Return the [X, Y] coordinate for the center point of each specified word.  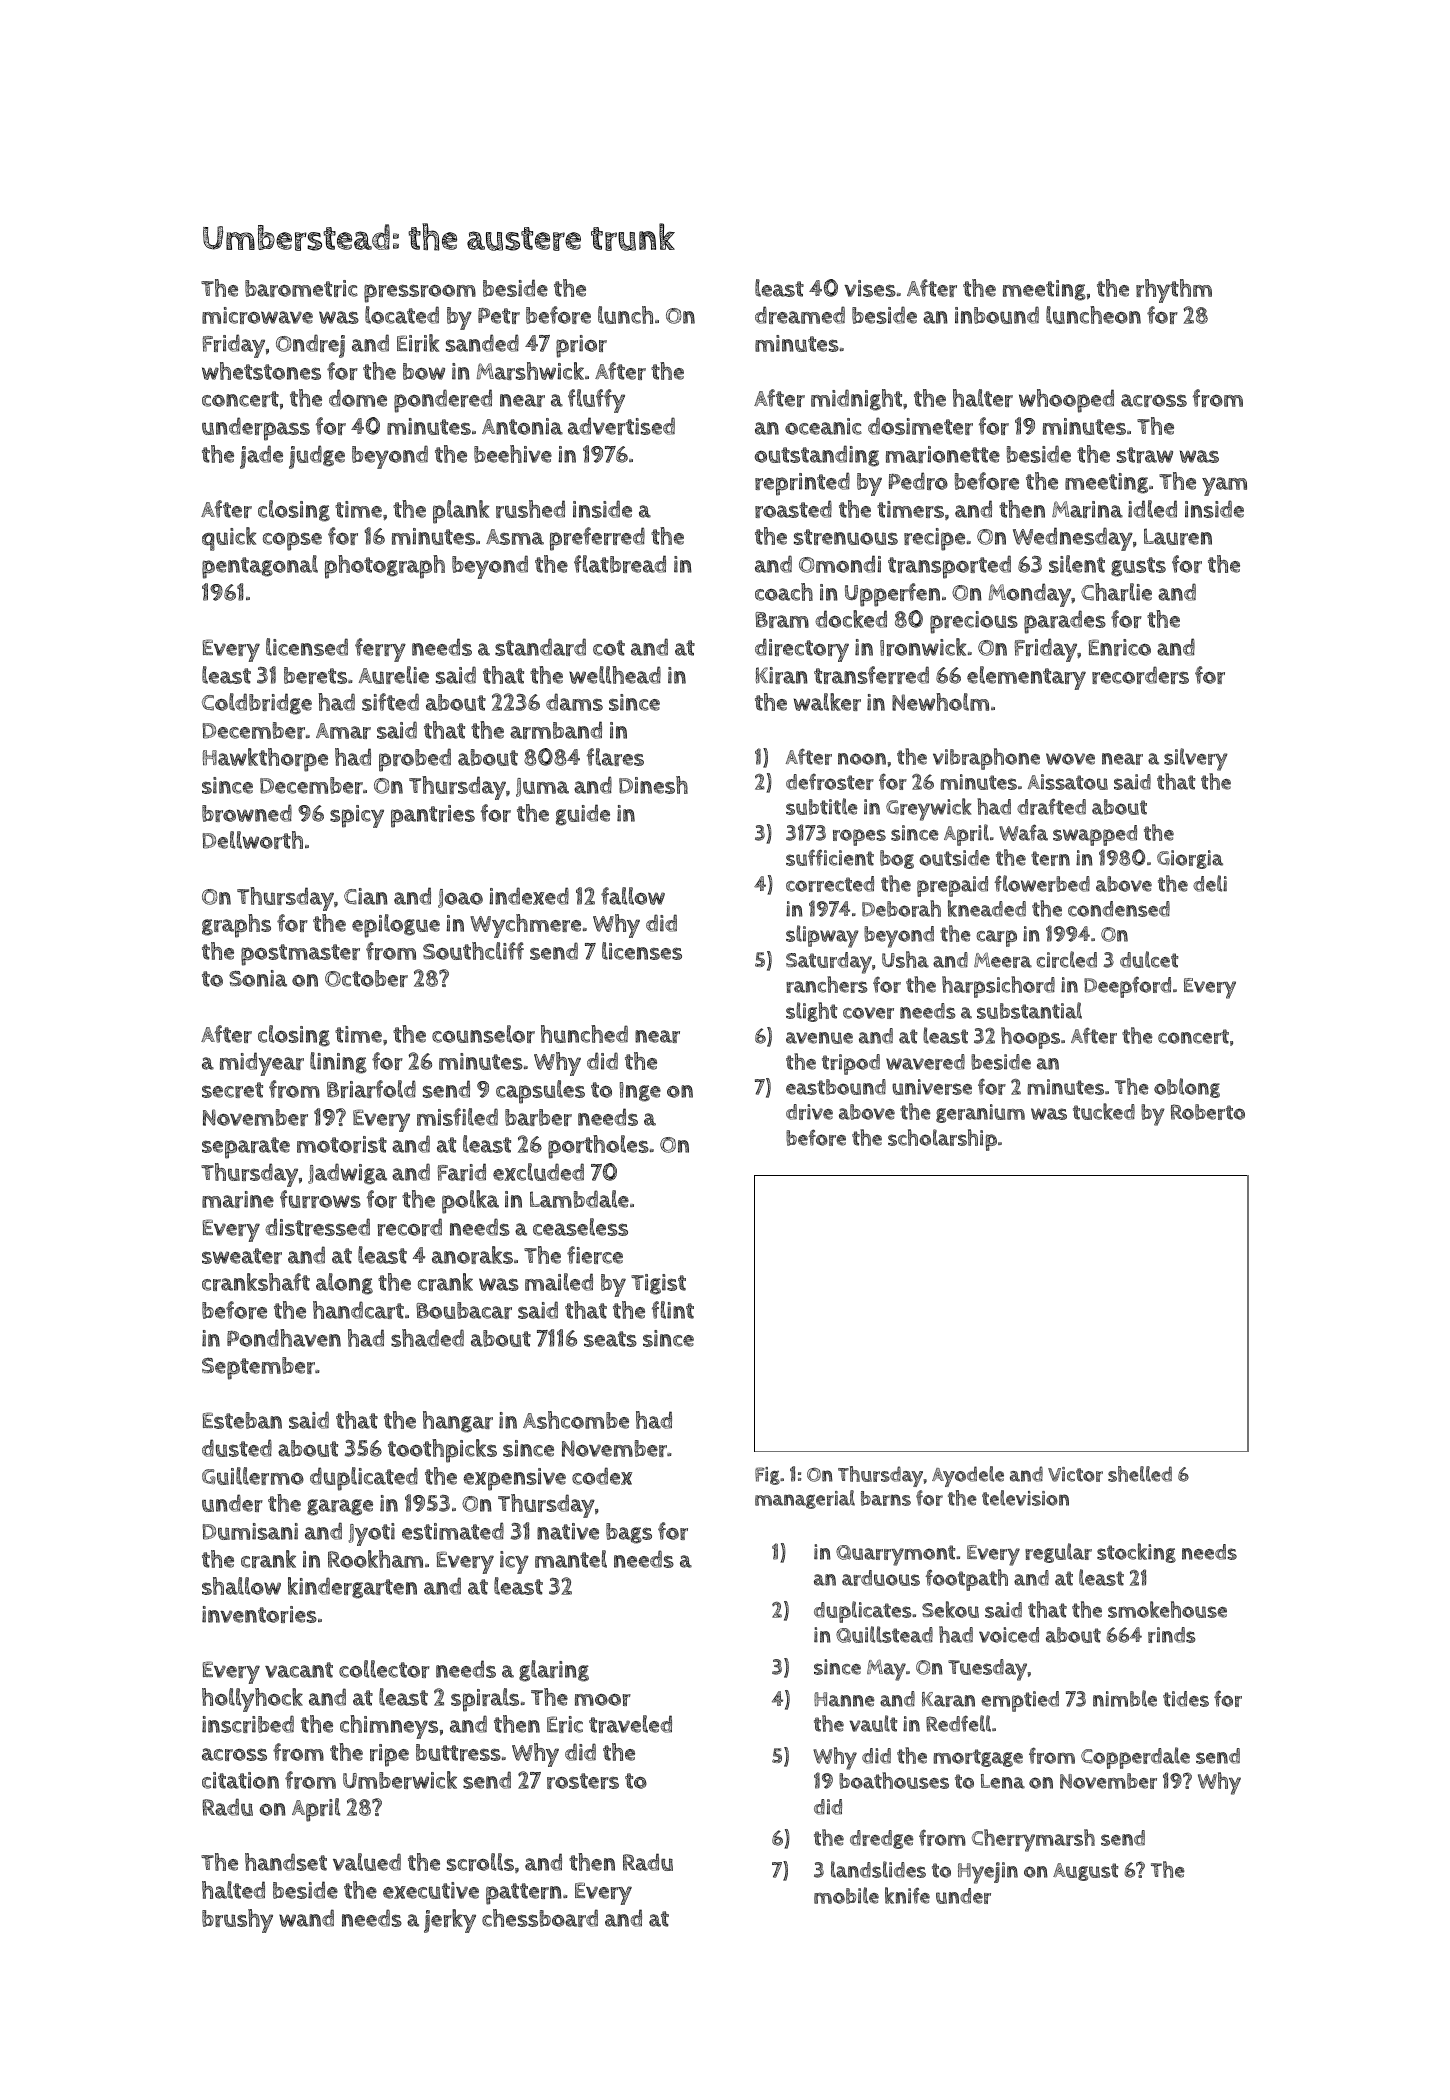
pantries [433, 816]
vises [870, 288]
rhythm [1174, 291]
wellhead [615, 675]
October [366, 978]
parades [1065, 622]
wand [306, 1918]
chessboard [540, 1918]
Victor [1075, 1474]
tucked [1104, 1111]
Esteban [242, 1420]
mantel [571, 1559]
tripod [851, 1064]
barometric [301, 288]
